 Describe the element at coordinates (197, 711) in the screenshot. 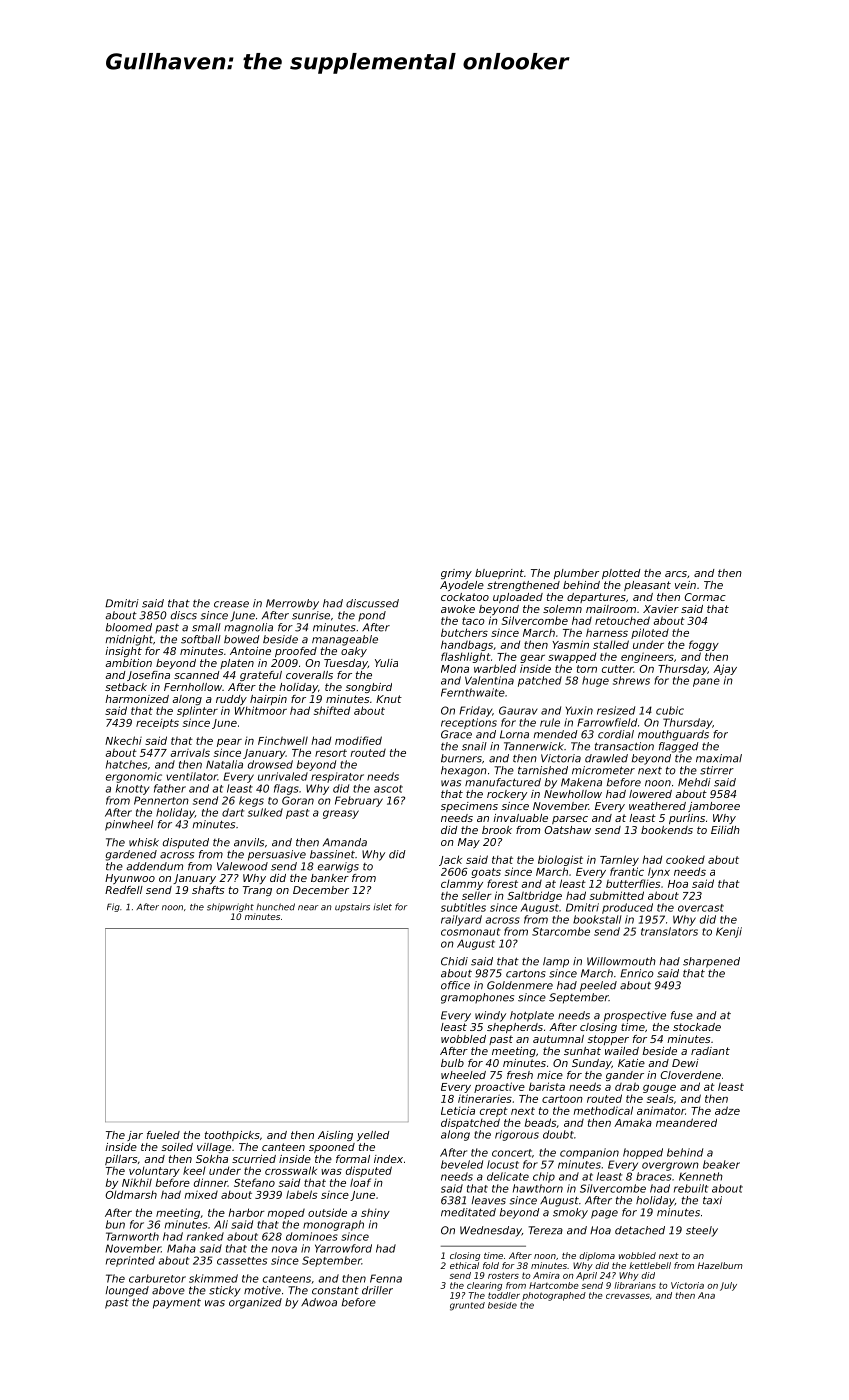

I see `splinter` at that location.
